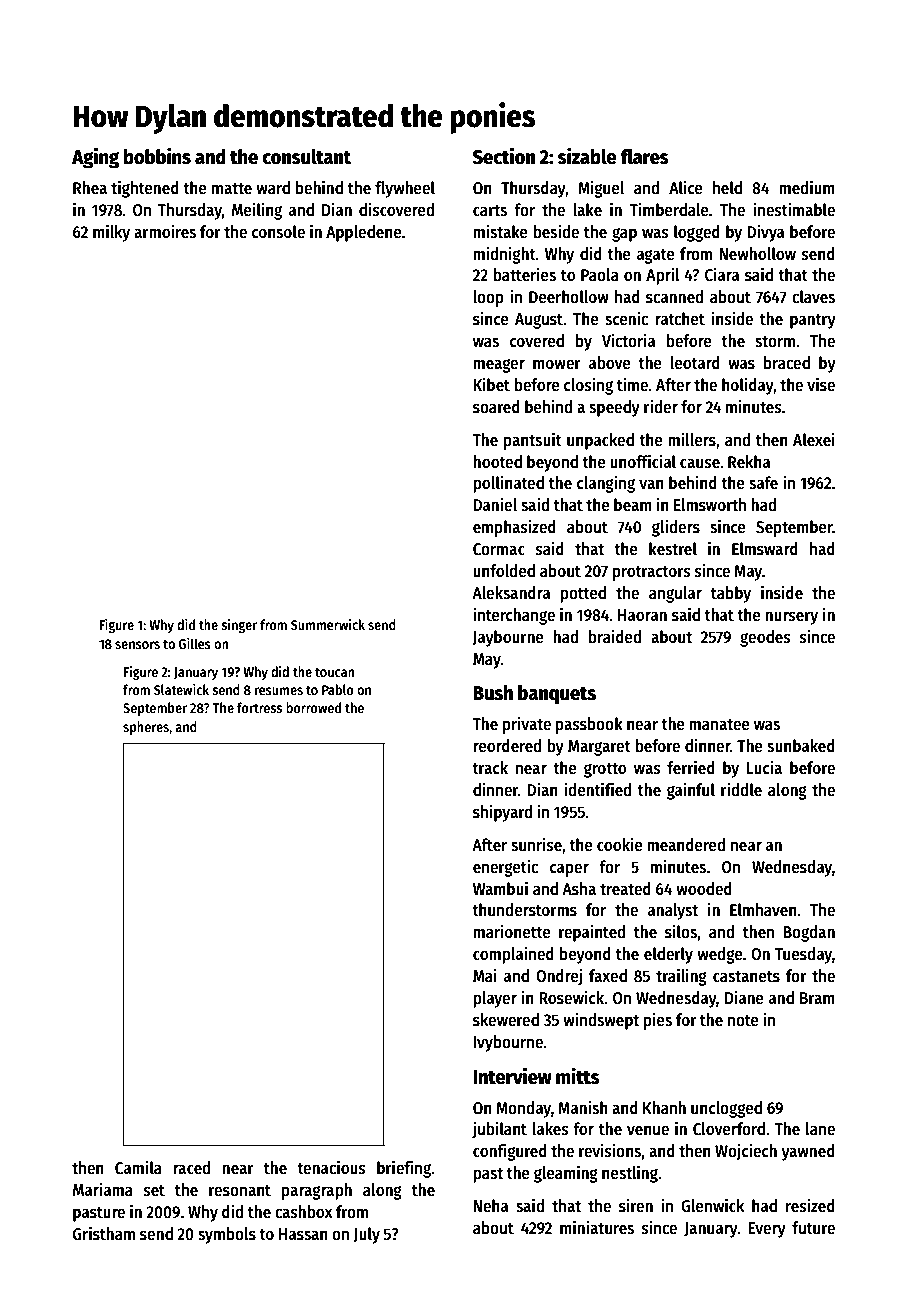 This screenshot has width=908, height=1316. I want to click on venue, so click(648, 1130).
